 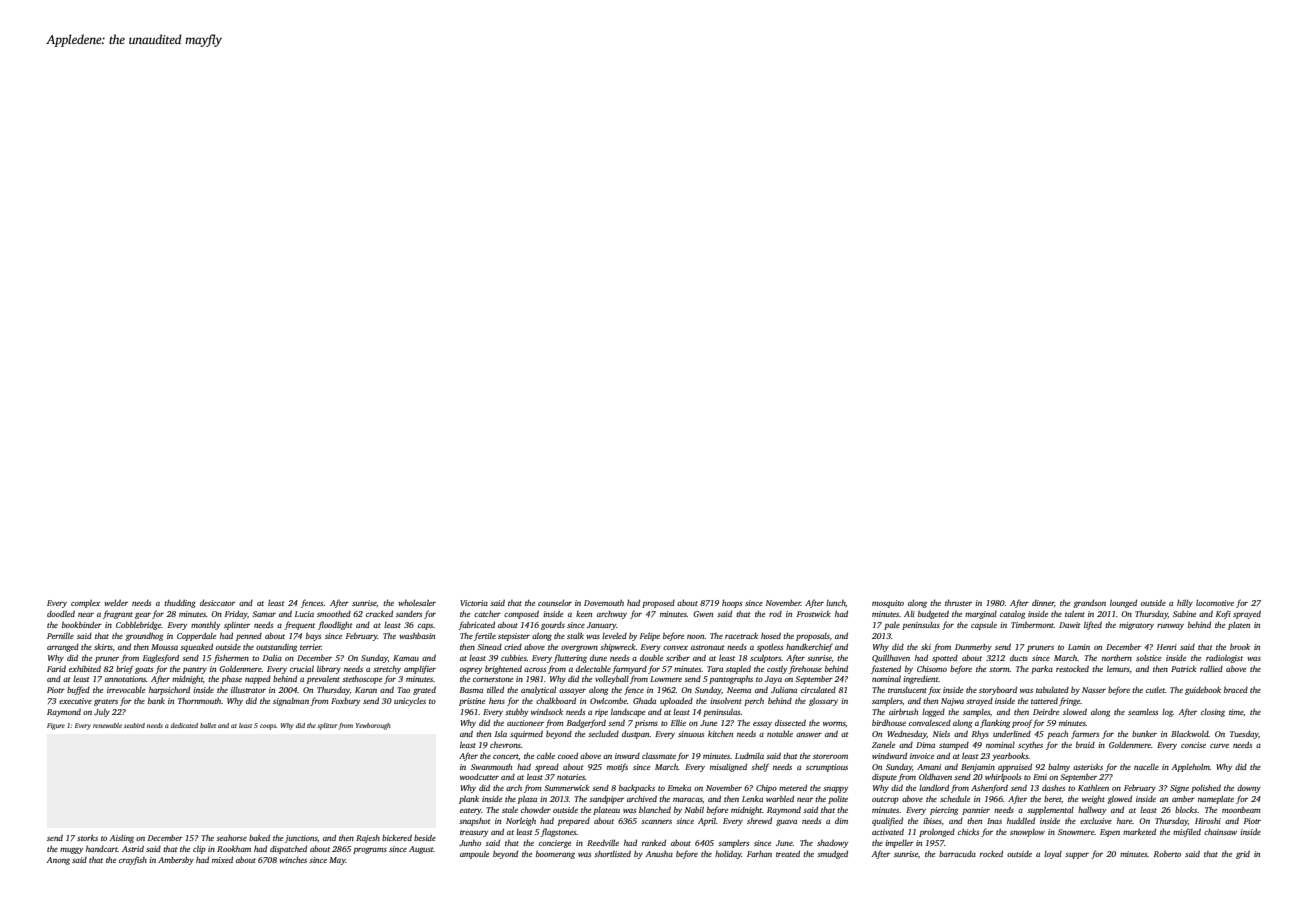 What do you see at coordinates (1077, 856) in the document?
I see `supper` at bounding box center [1077, 856].
